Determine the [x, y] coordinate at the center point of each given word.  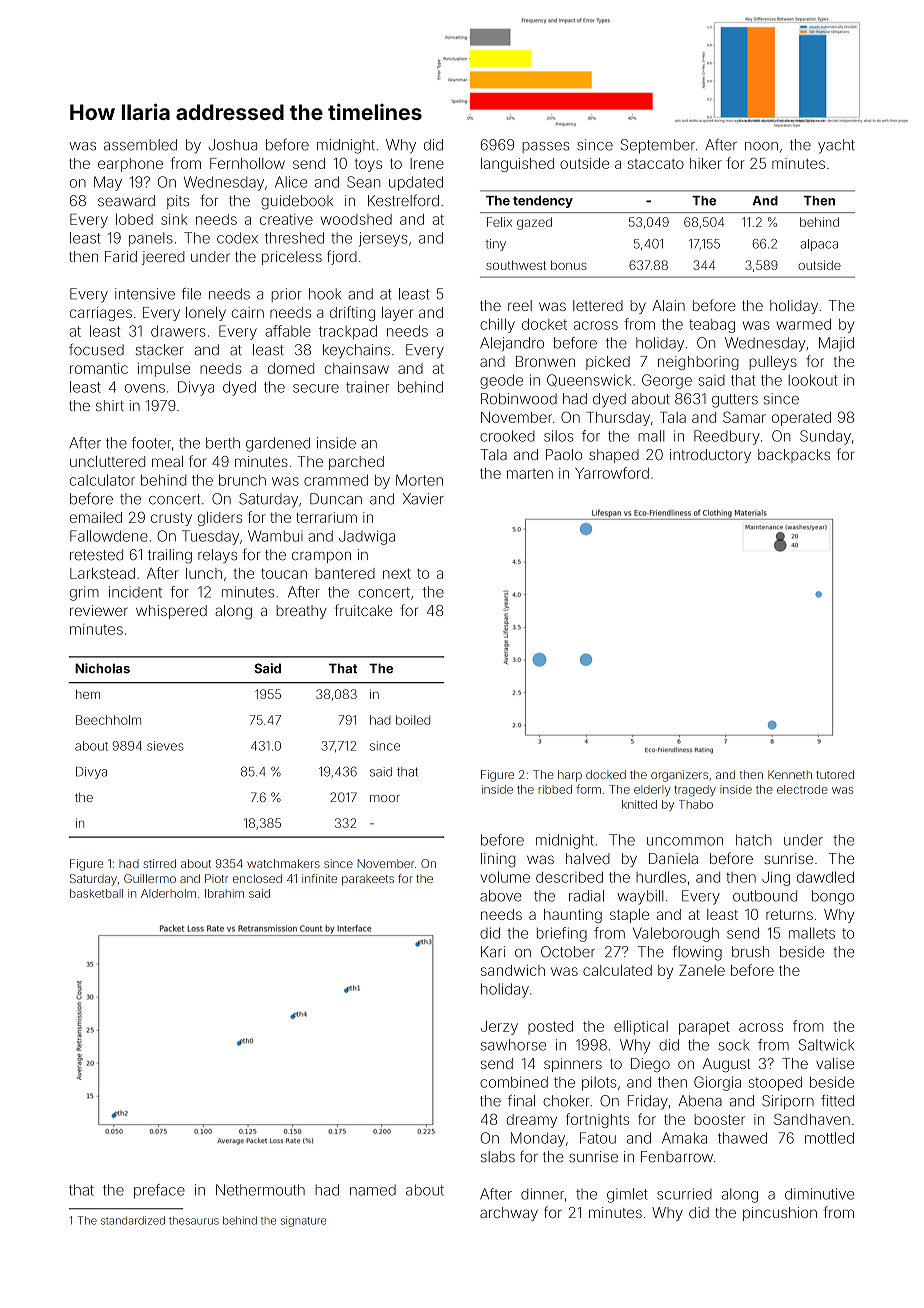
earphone [130, 165]
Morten [419, 480]
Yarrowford [612, 473]
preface [159, 1191]
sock [734, 1045]
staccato [656, 164]
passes [545, 147]
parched [356, 463]
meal [167, 461]
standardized [133, 1220]
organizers [679, 776]
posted [550, 1028]
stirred [159, 863]
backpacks [794, 456]
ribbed [555, 789]
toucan [284, 573]
